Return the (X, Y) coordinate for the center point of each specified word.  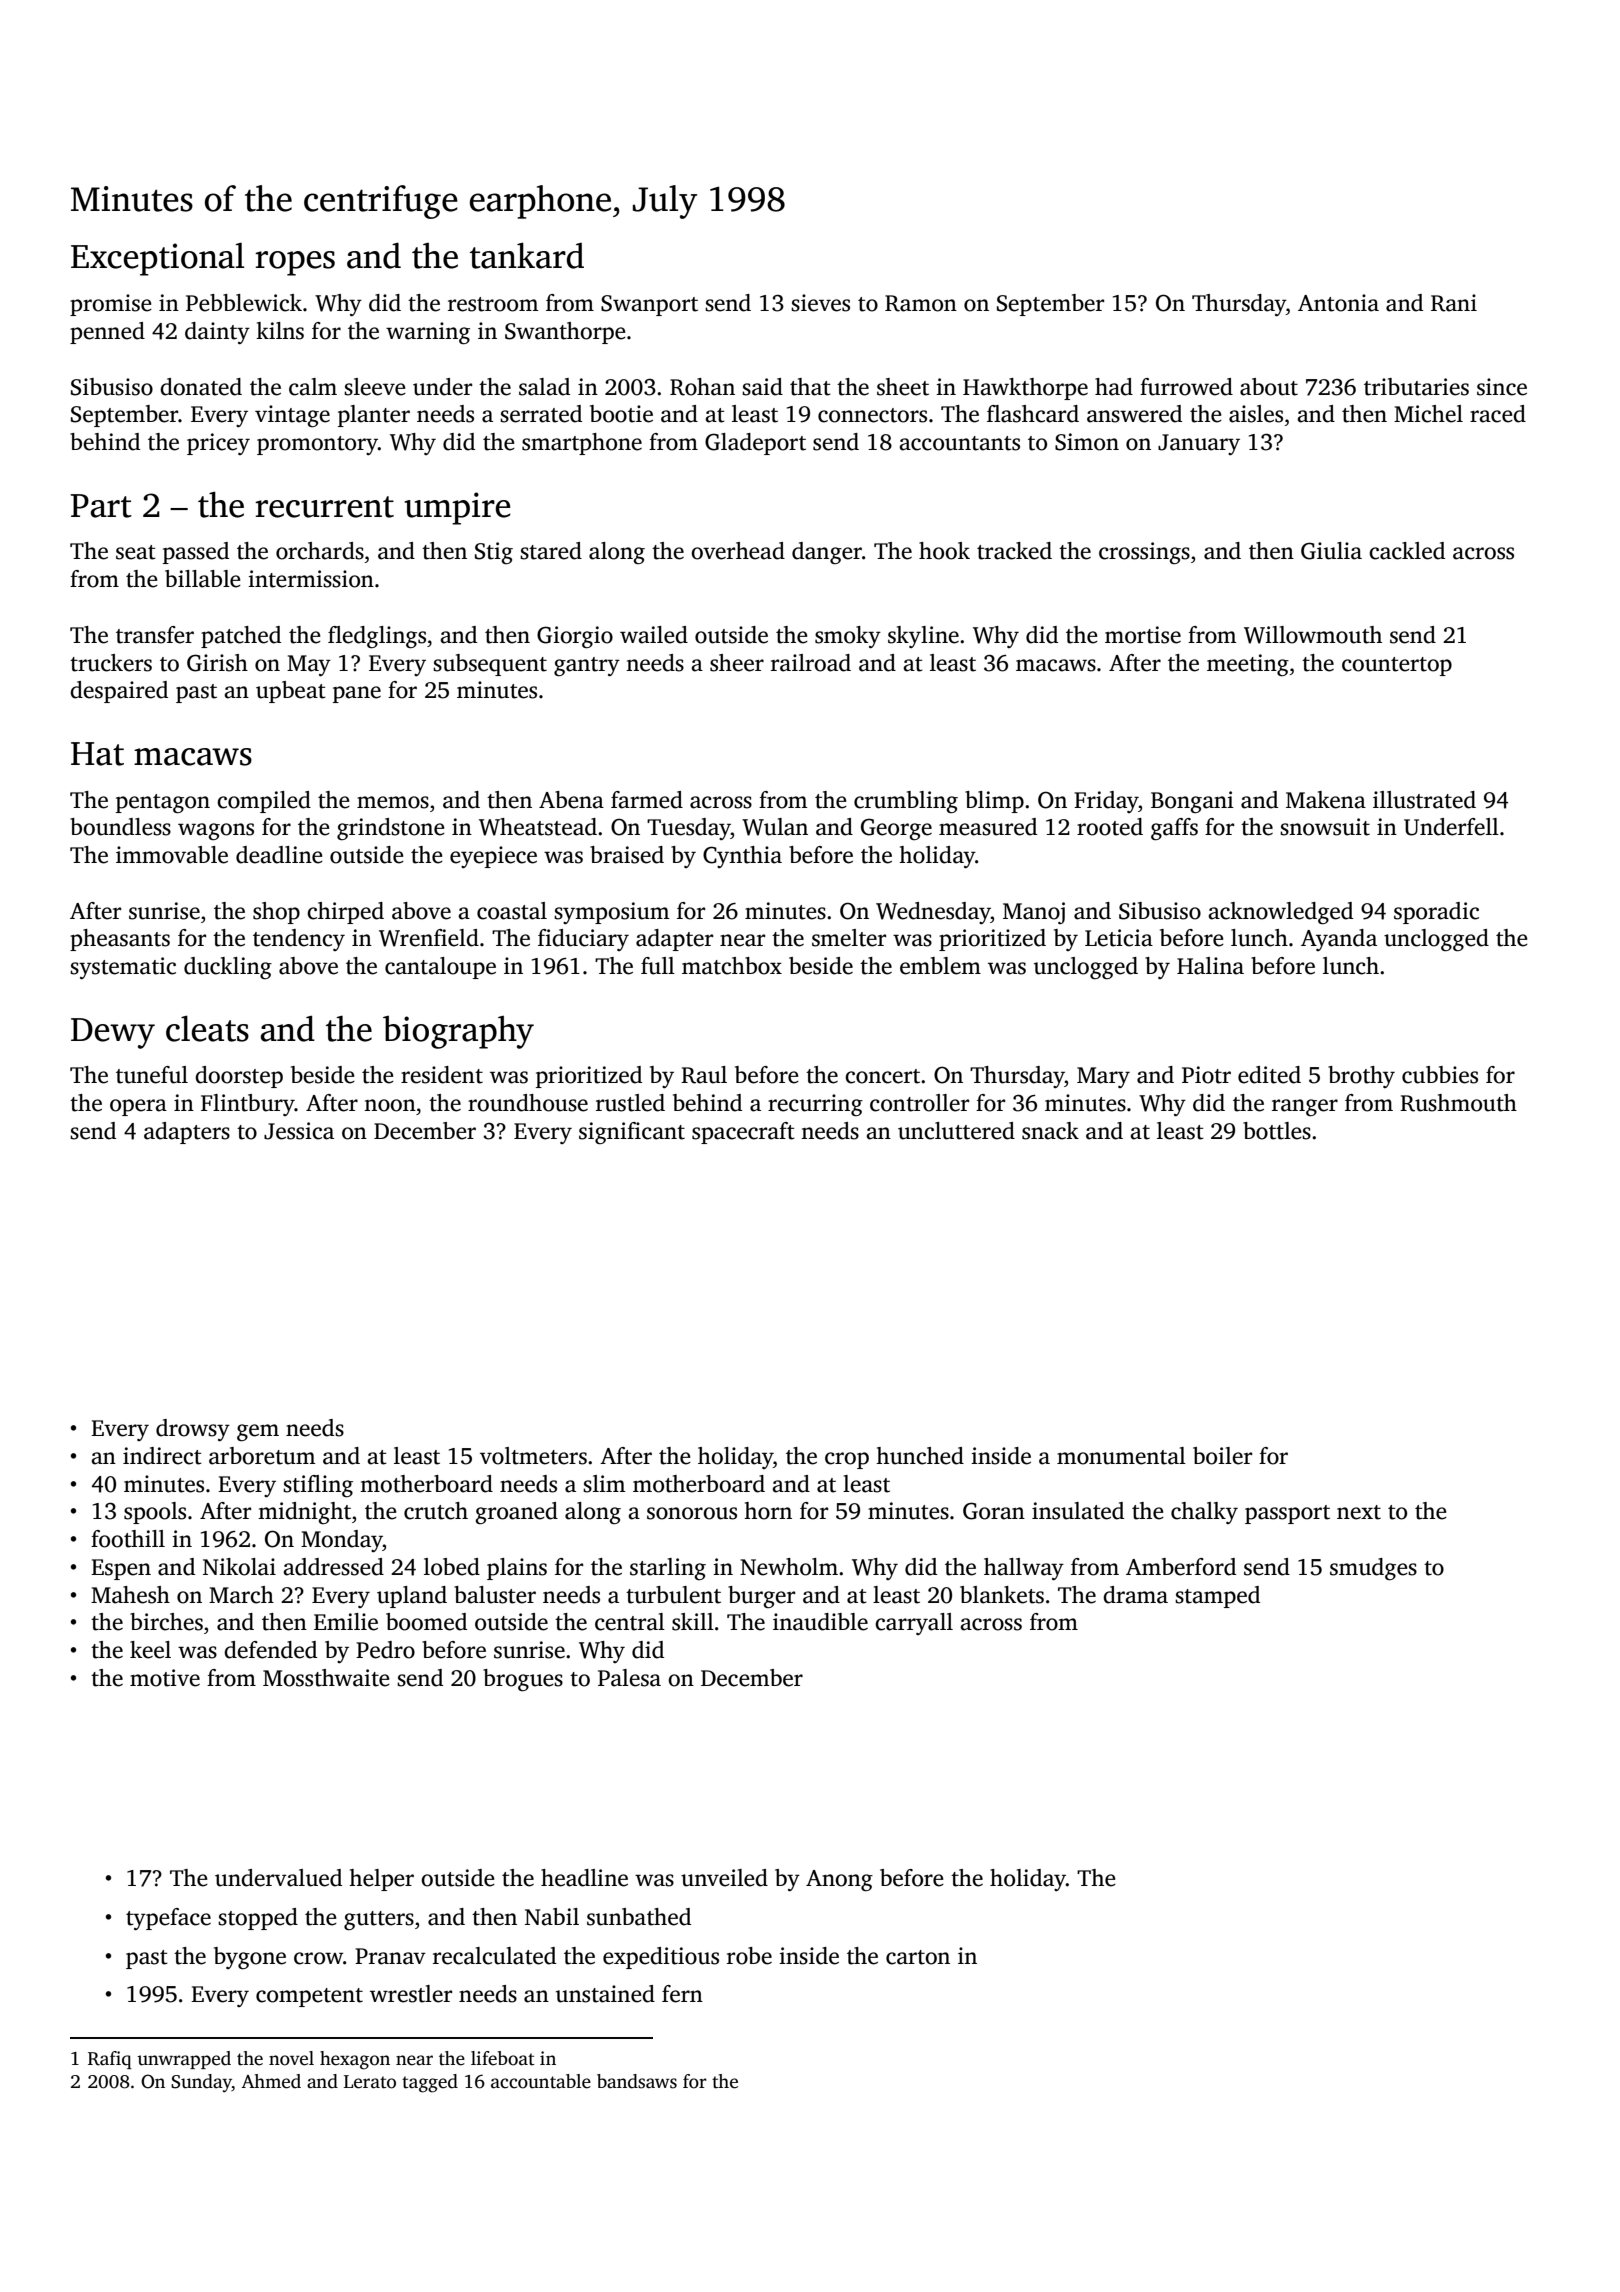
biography (458, 1032)
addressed (333, 1567)
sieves (820, 303)
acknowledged (1280, 913)
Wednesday (933, 913)
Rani (1454, 303)
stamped (1217, 1597)
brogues (523, 1680)
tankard (527, 255)
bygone (250, 1958)
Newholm (789, 1567)
